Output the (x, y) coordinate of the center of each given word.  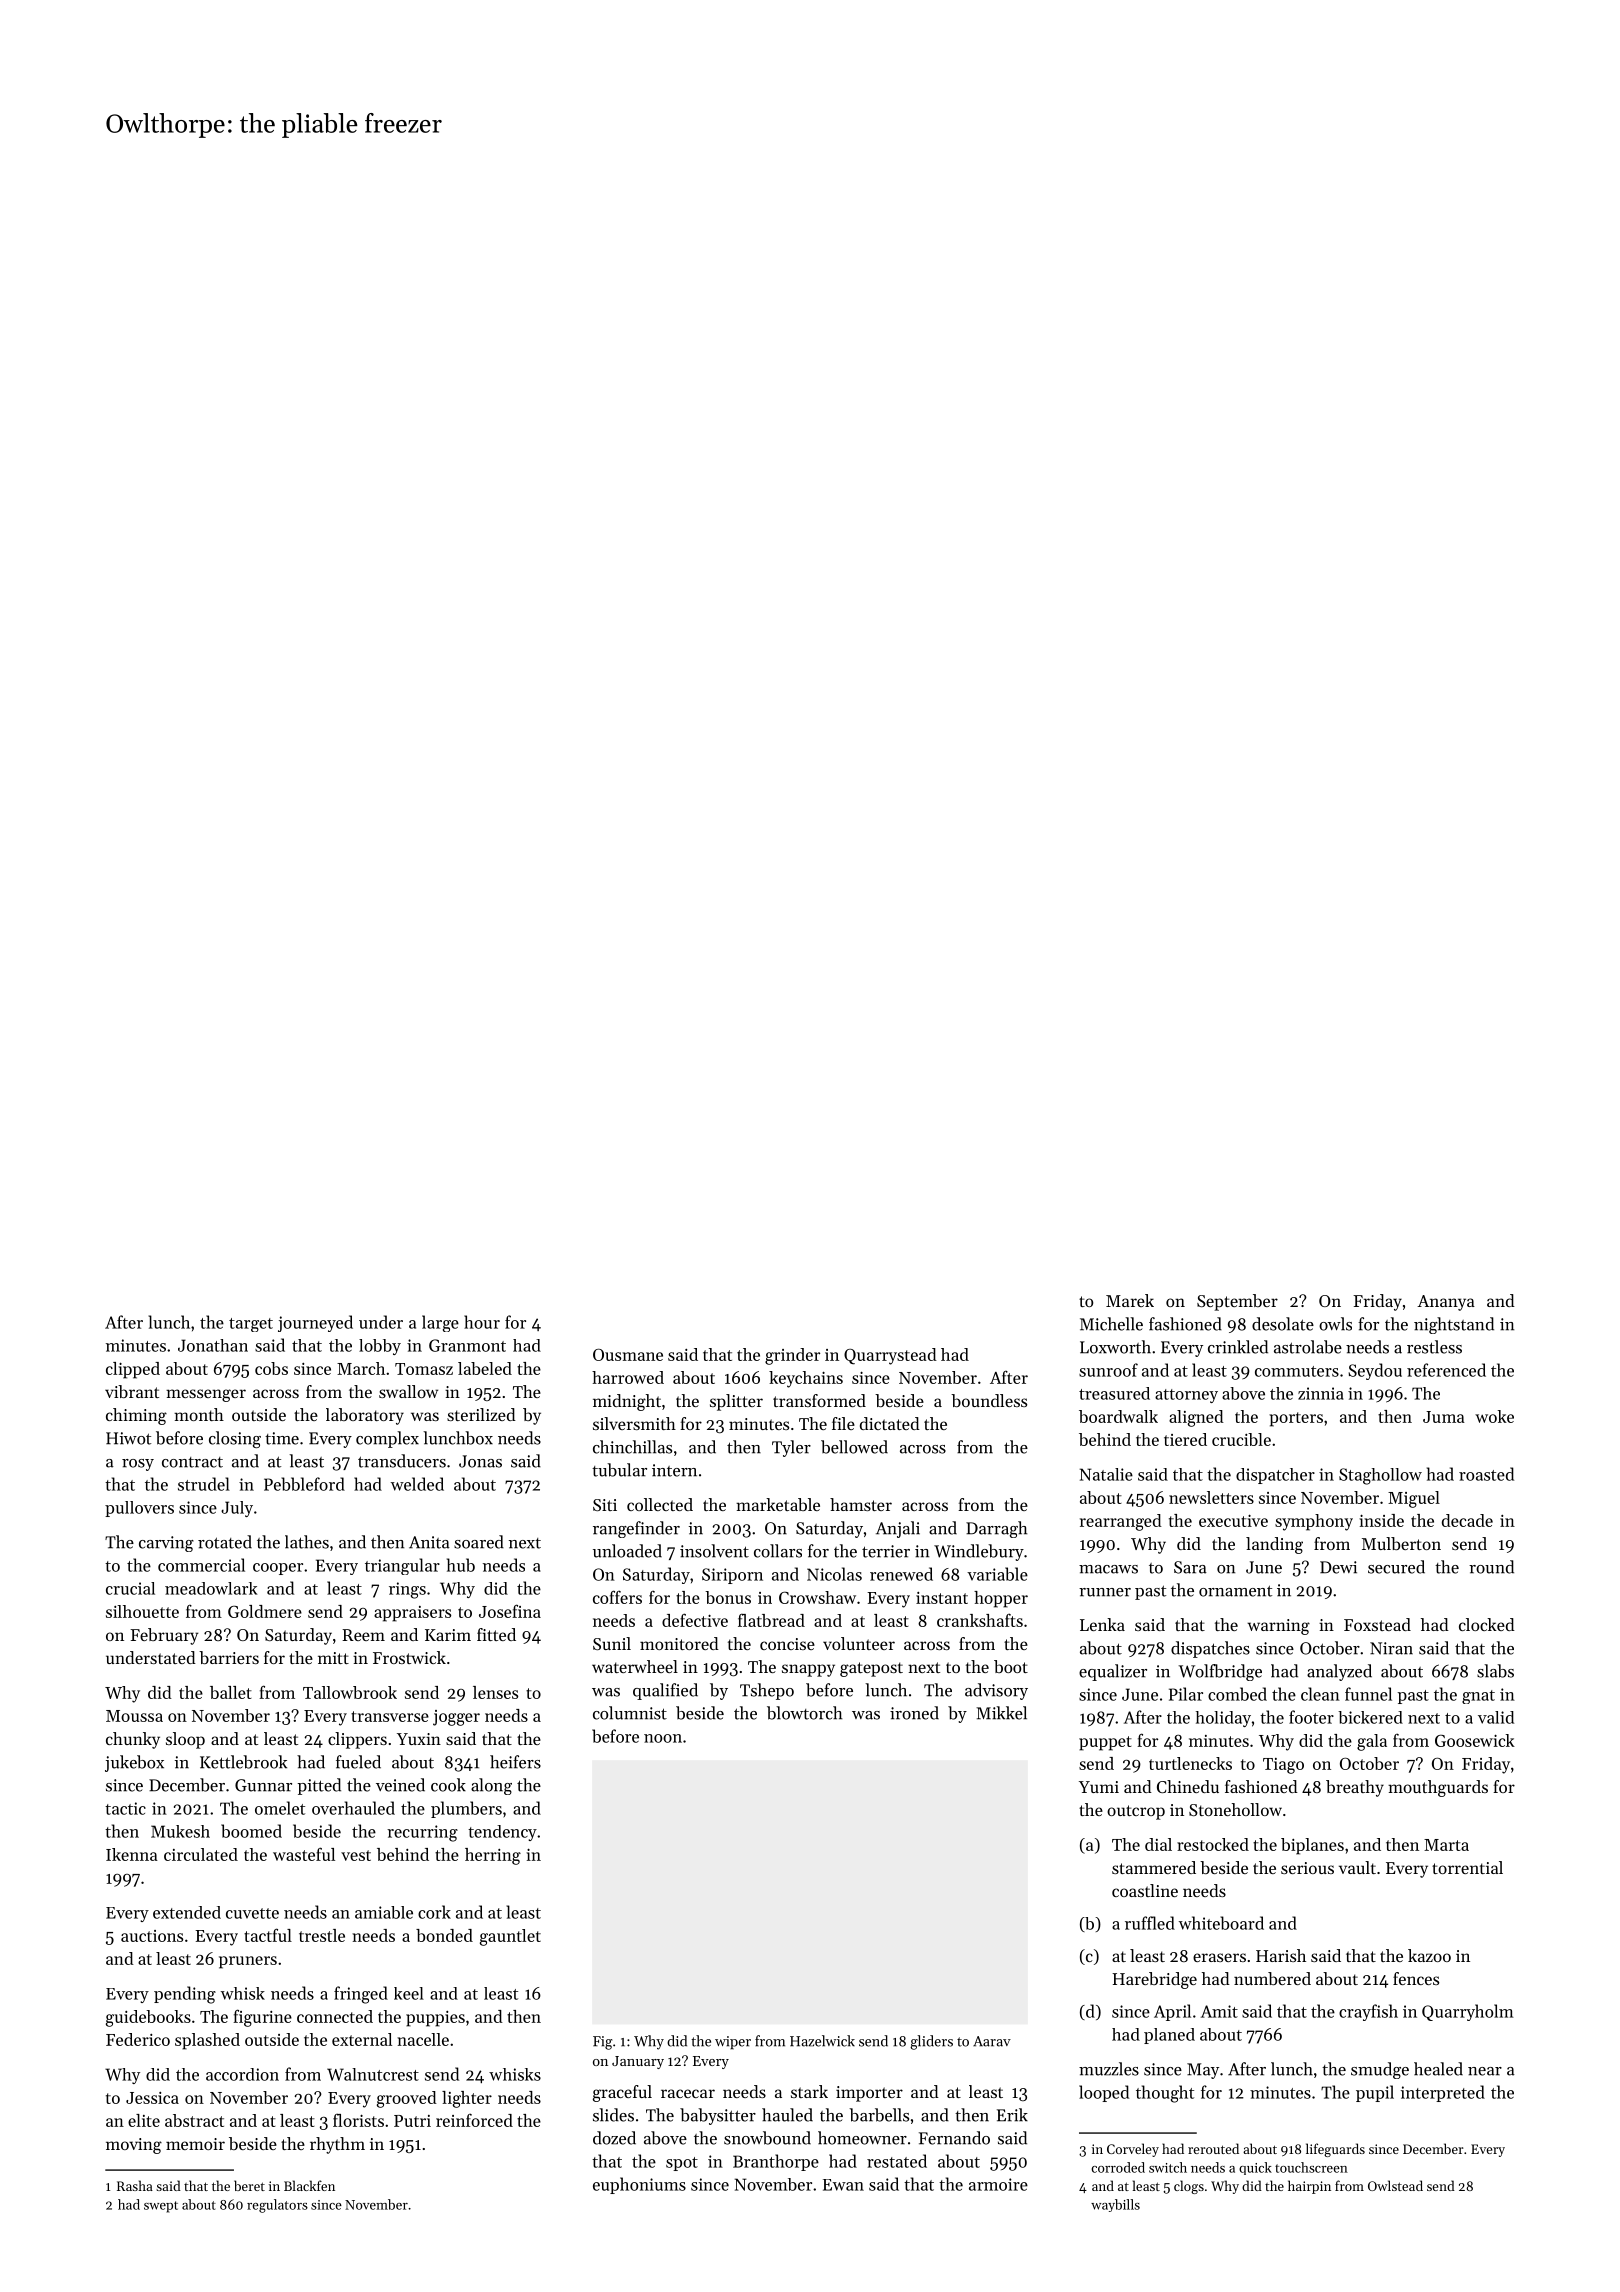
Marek (1130, 1300)
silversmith (634, 1423)
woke (1494, 1416)
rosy (138, 1465)
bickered (1370, 1717)
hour (482, 1322)
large (440, 1323)
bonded (444, 1935)
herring (493, 1856)
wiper (733, 2043)
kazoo (1429, 1955)
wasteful (304, 1854)
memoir (195, 2144)
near (1485, 2071)
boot (1011, 1666)
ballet (231, 1692)
